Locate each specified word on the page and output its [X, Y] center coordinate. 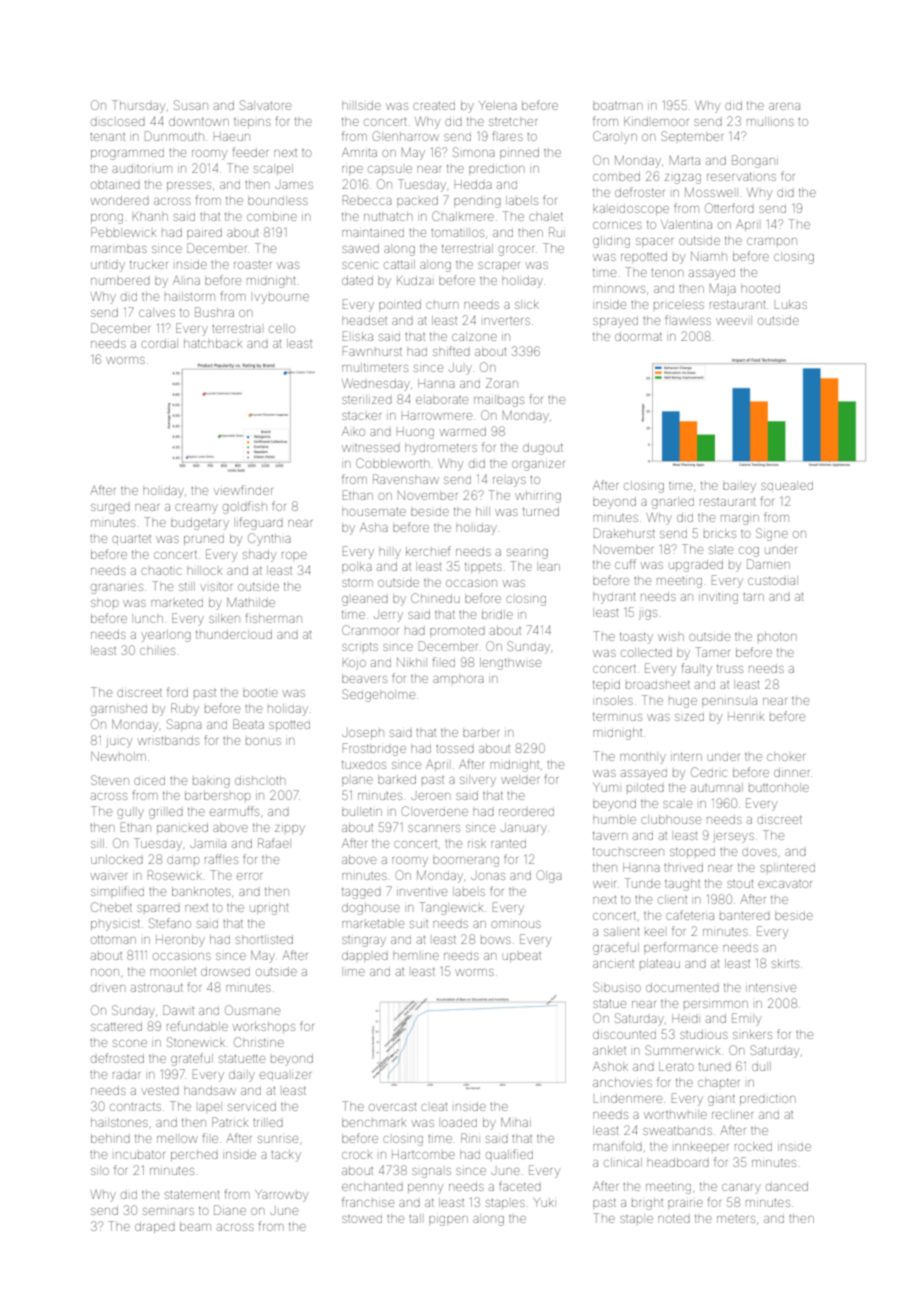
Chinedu [435, 598]
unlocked [117, 859]
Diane [230, 1210]
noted [674, 1219]
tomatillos [457, 233]
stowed [362, 1219]
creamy [196, 509]
